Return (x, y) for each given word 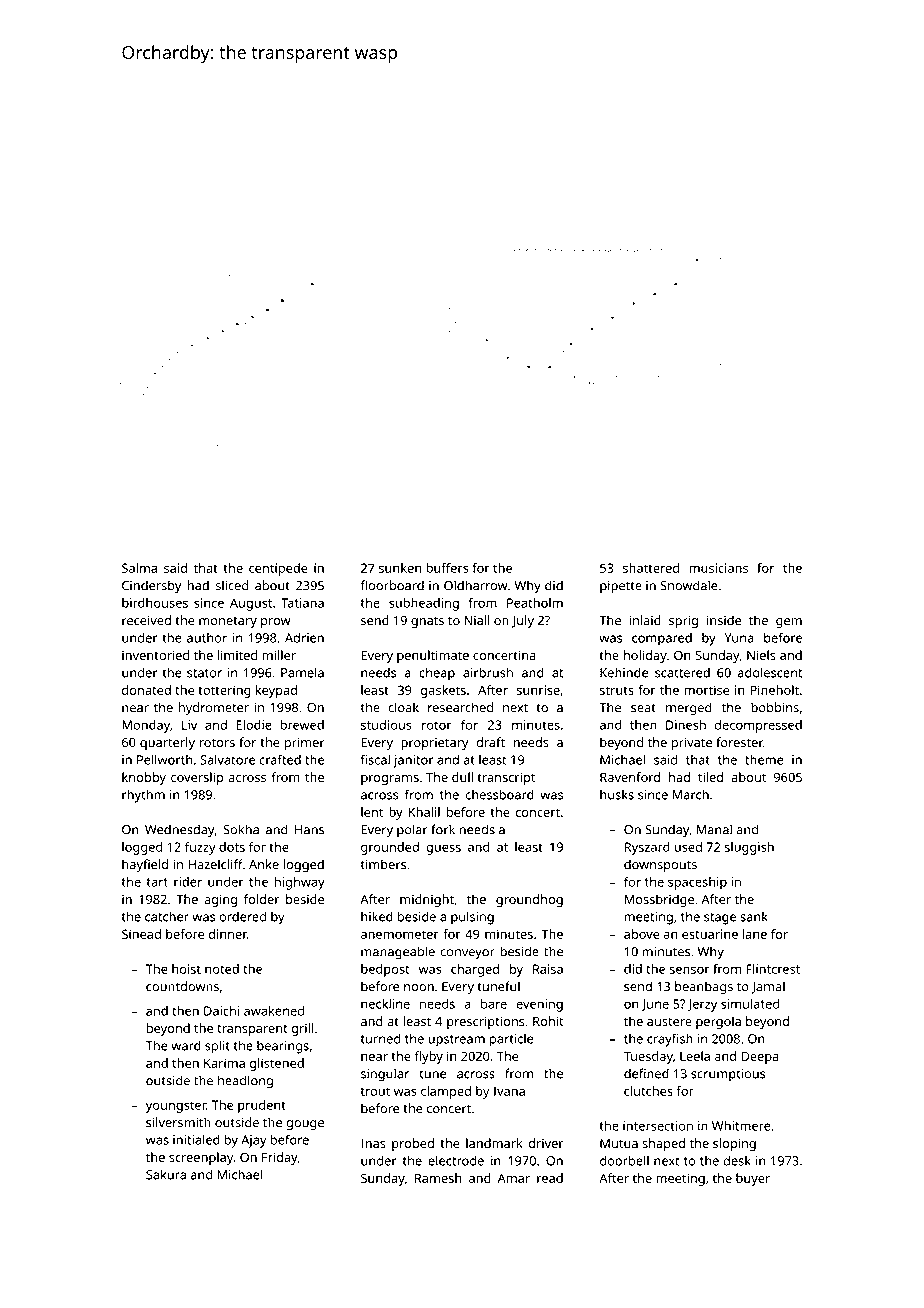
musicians (718, 568)
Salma (139, 568)
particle (511, 1040)
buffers (447, 568)
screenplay (201, 1158)
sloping (734, 1144)
